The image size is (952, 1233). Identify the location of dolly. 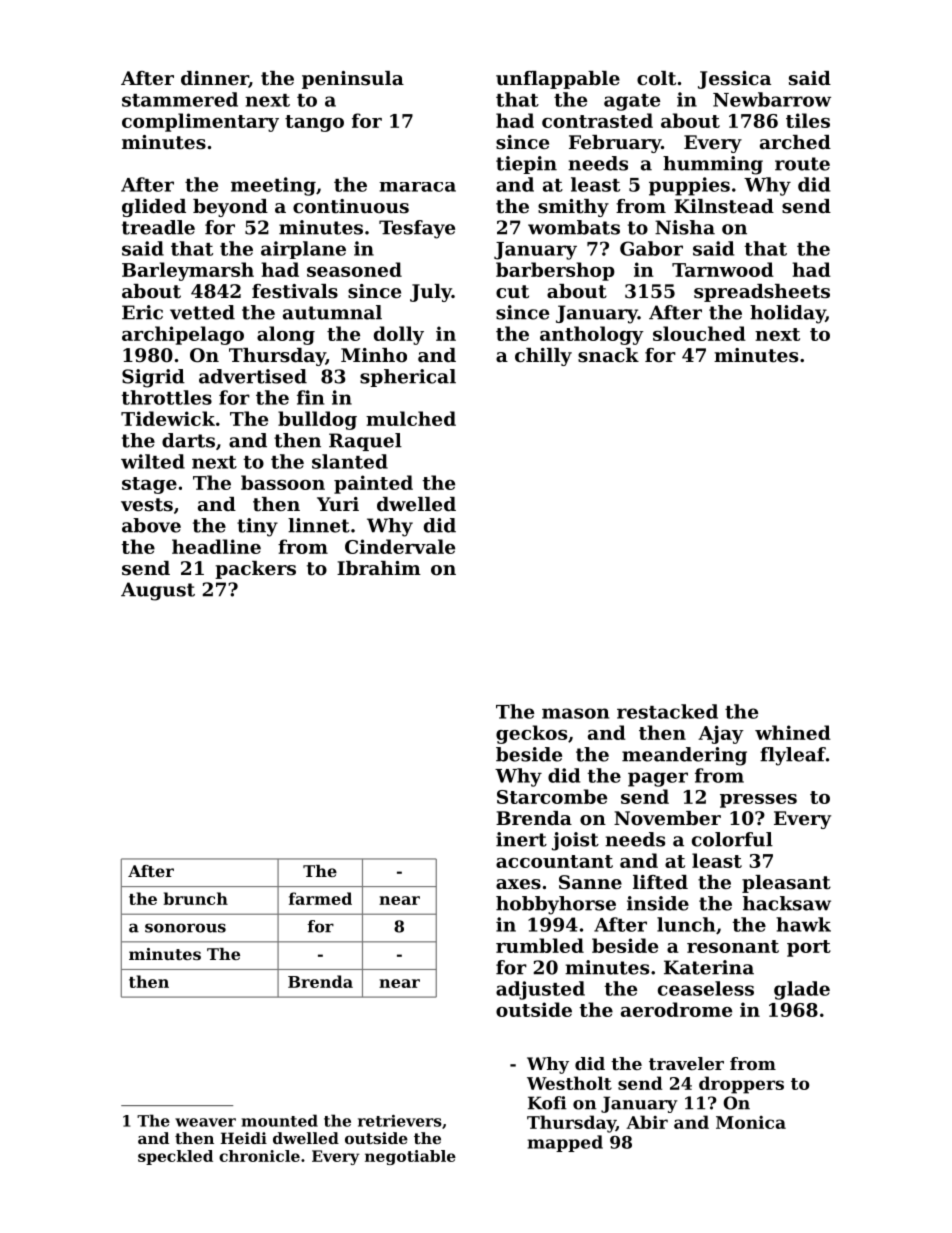
(399, 335).
